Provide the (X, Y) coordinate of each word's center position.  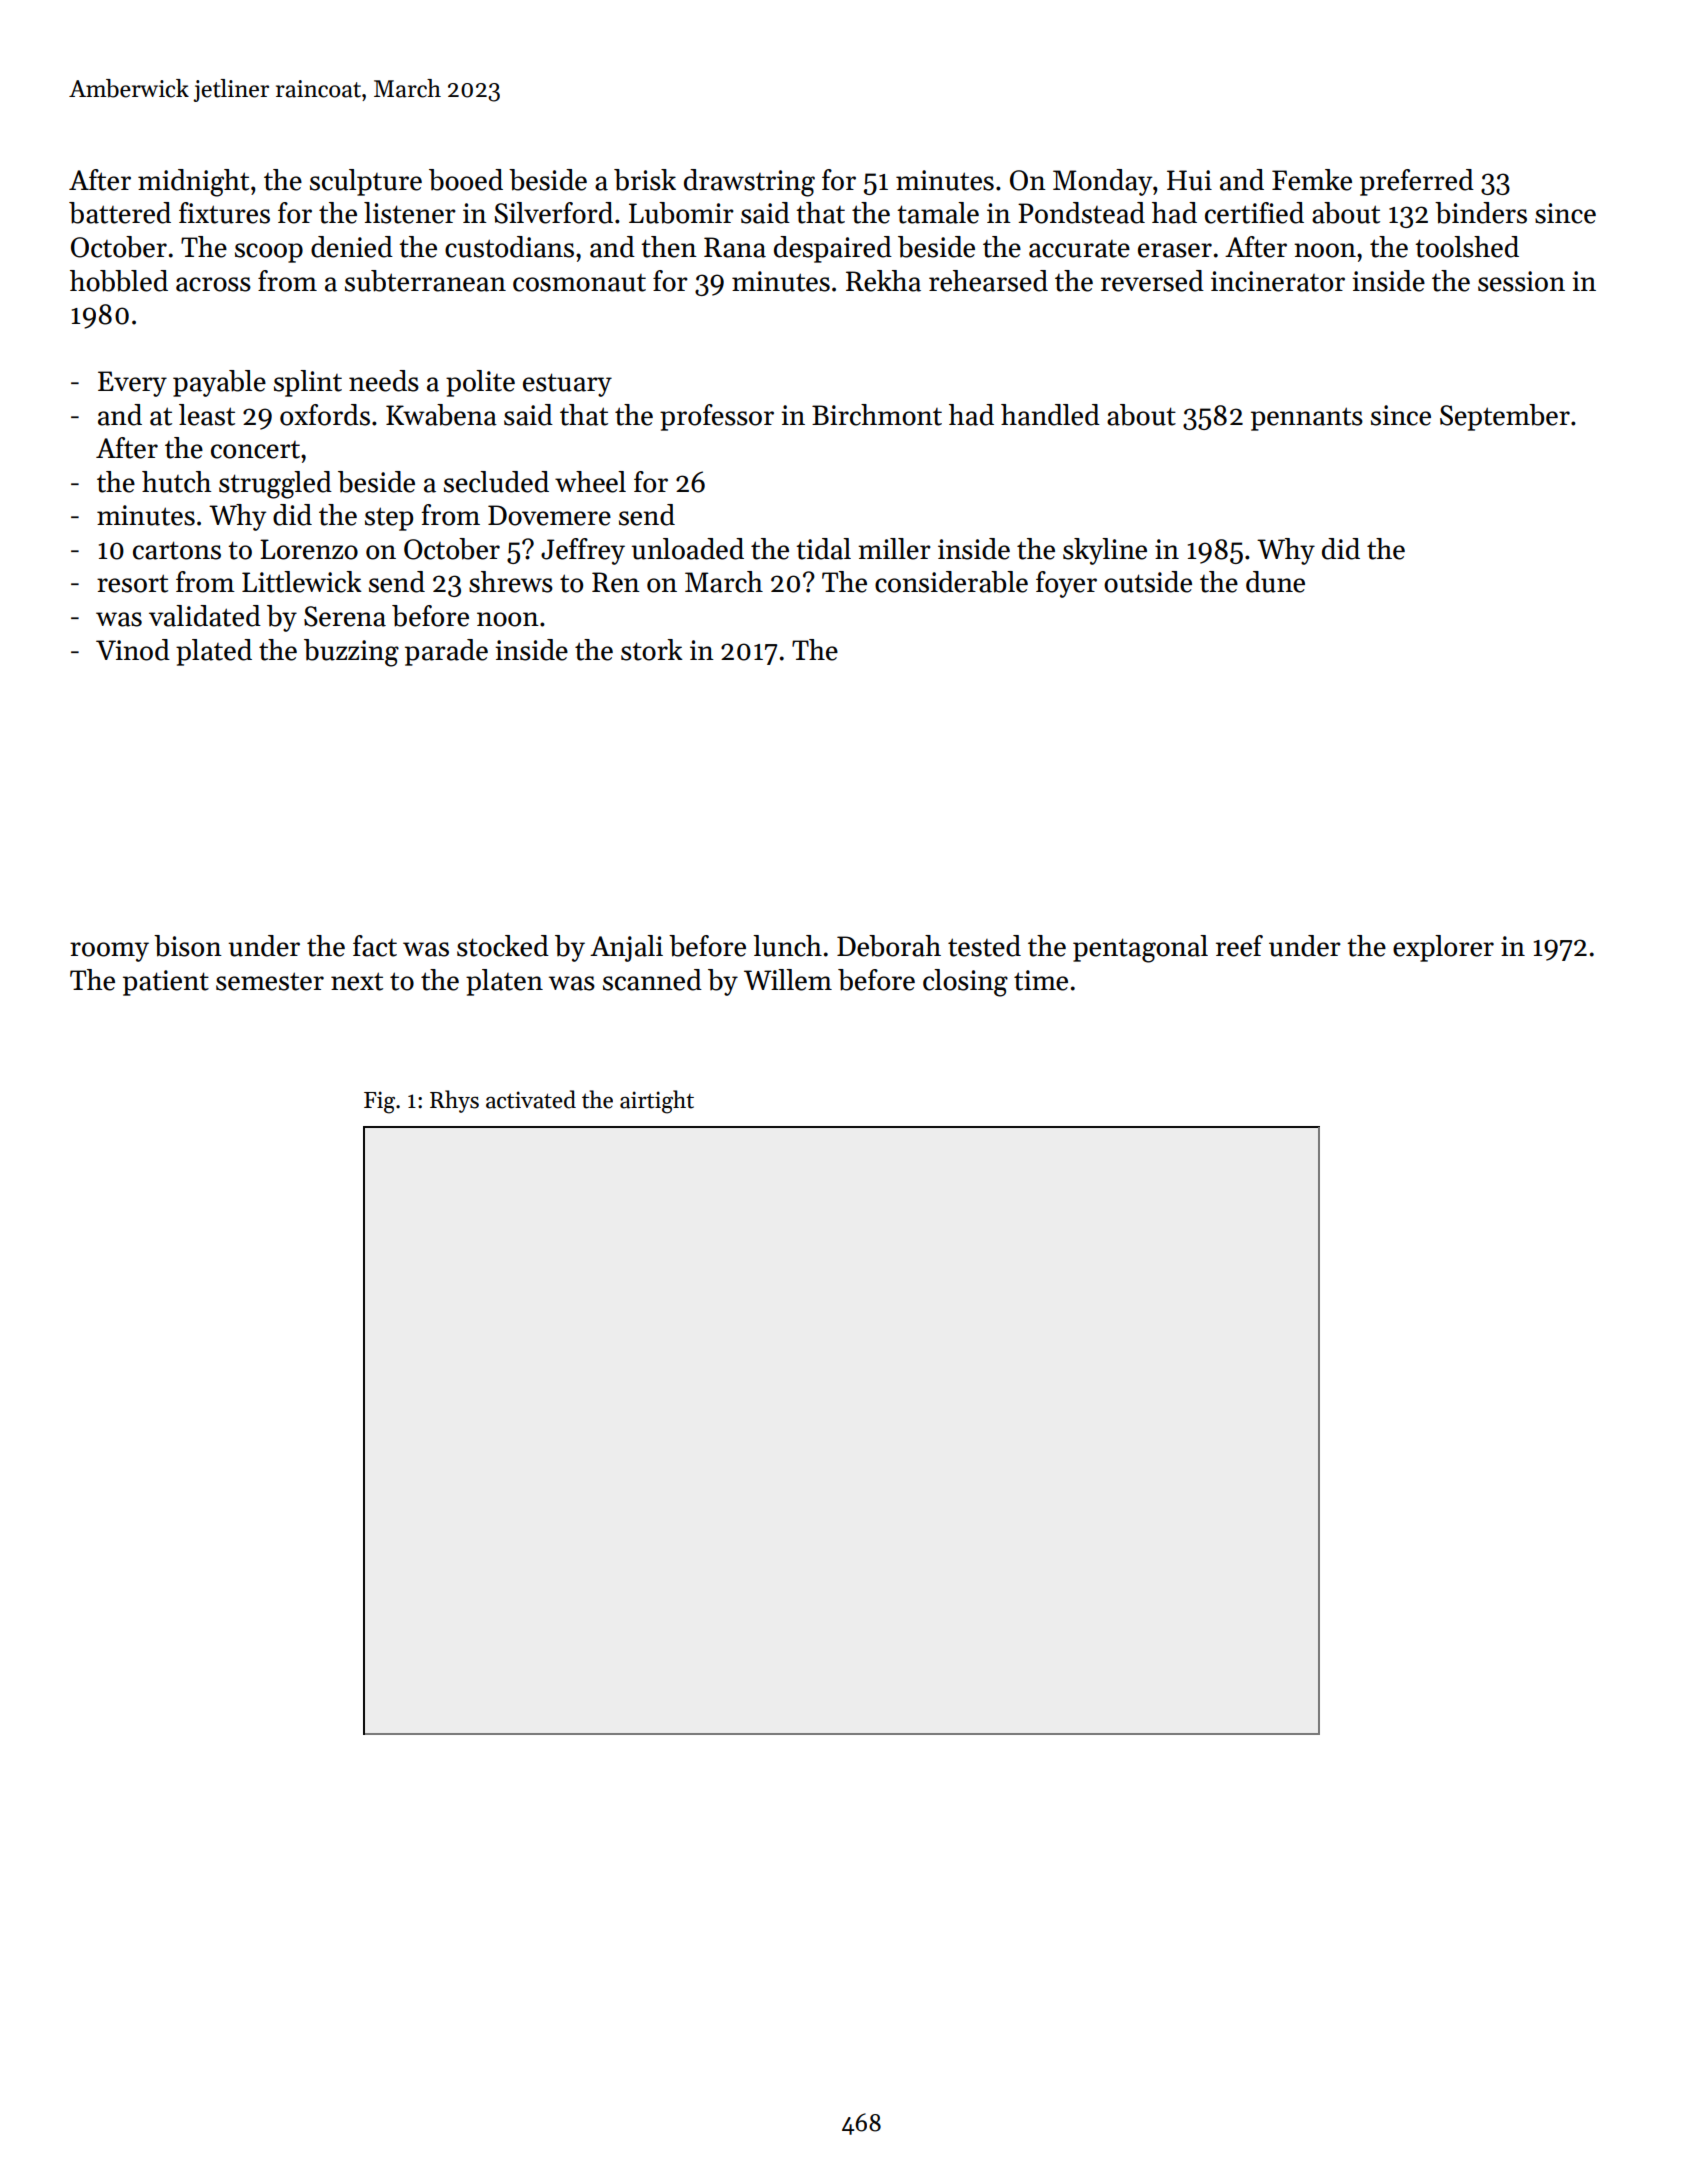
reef (1239, 946)
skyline (1105, 551)
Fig (379, 1102)
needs (384, 381)
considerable (951, 582)
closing (965, 983)
